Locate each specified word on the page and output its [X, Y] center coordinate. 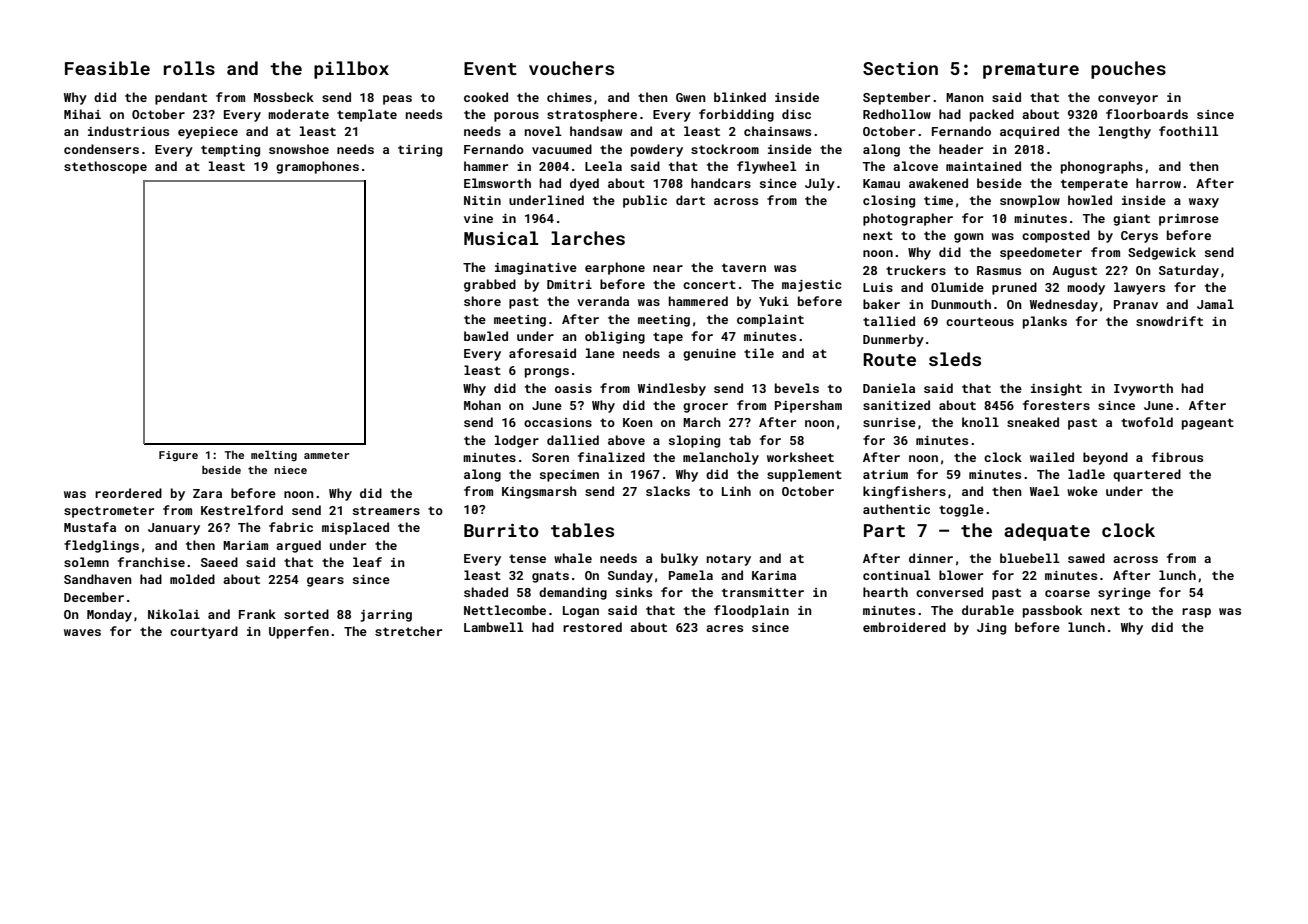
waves [82, 632]
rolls [189, 68]
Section [900, 68]
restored [592, 627]
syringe [1124, 594]
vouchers [571, 68]
